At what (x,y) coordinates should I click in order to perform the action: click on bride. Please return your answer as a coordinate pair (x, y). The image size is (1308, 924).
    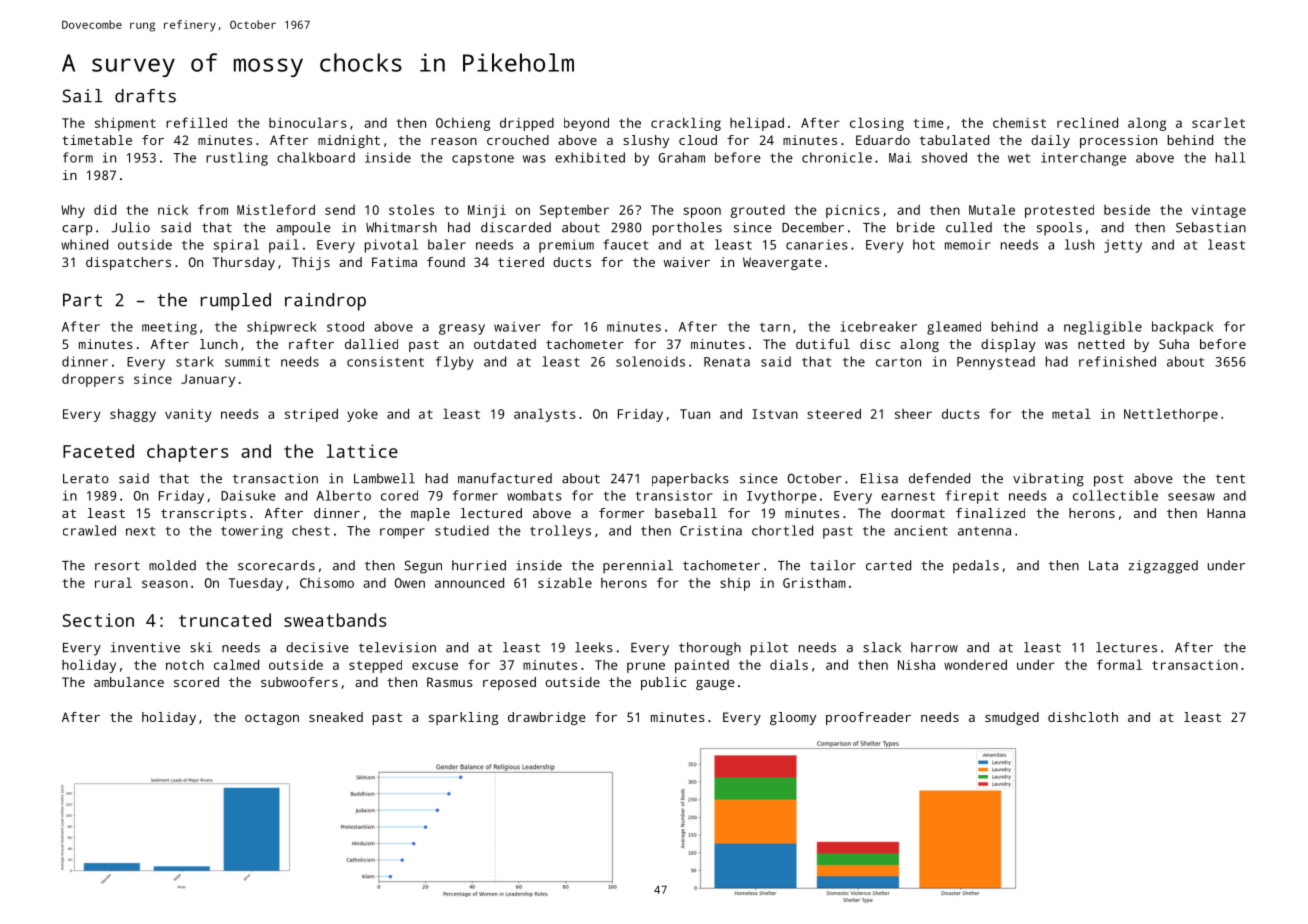
    Looking at the image, I should click on (916, 227).
